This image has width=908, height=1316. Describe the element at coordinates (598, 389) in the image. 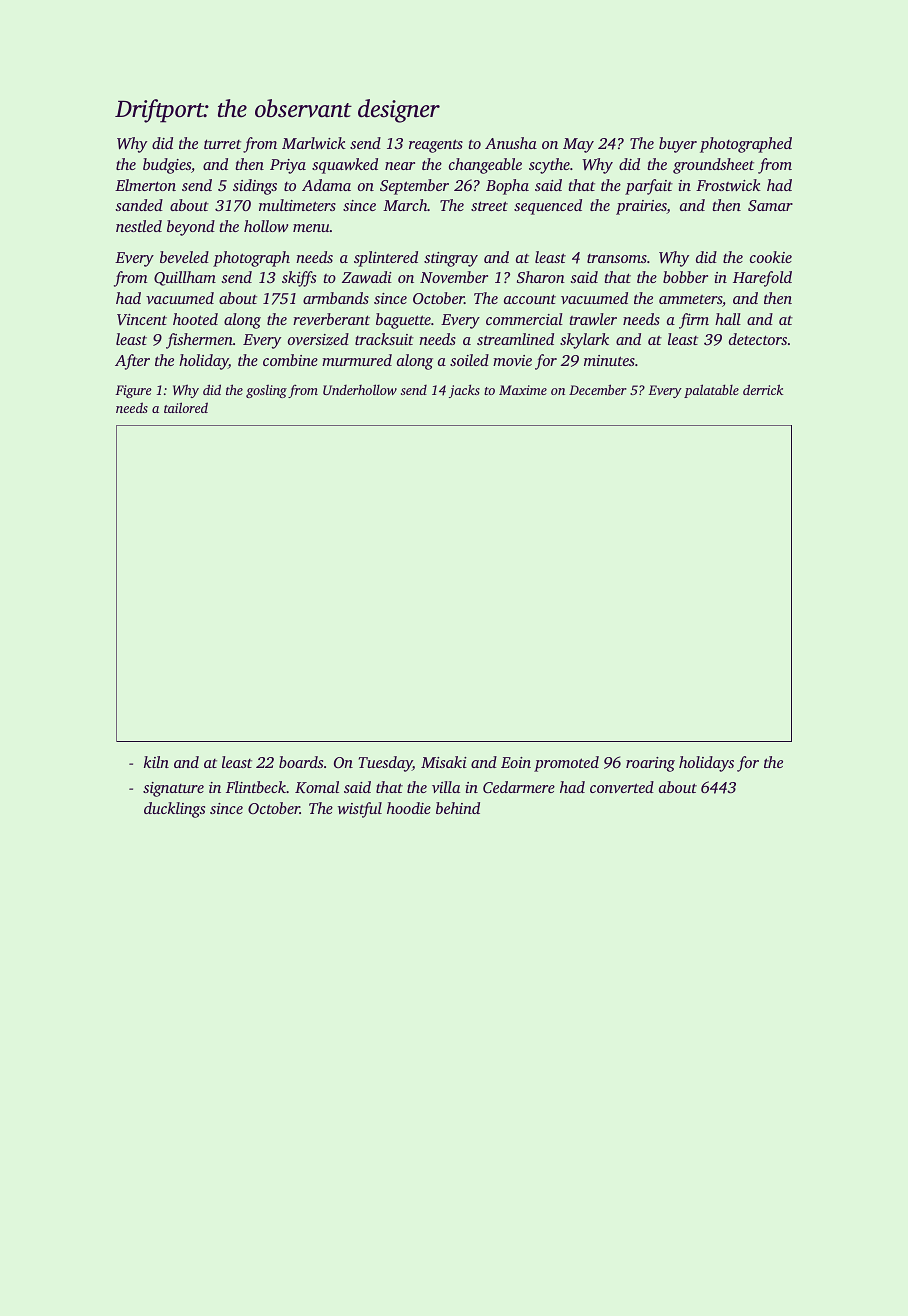

I see `December` at that location.
